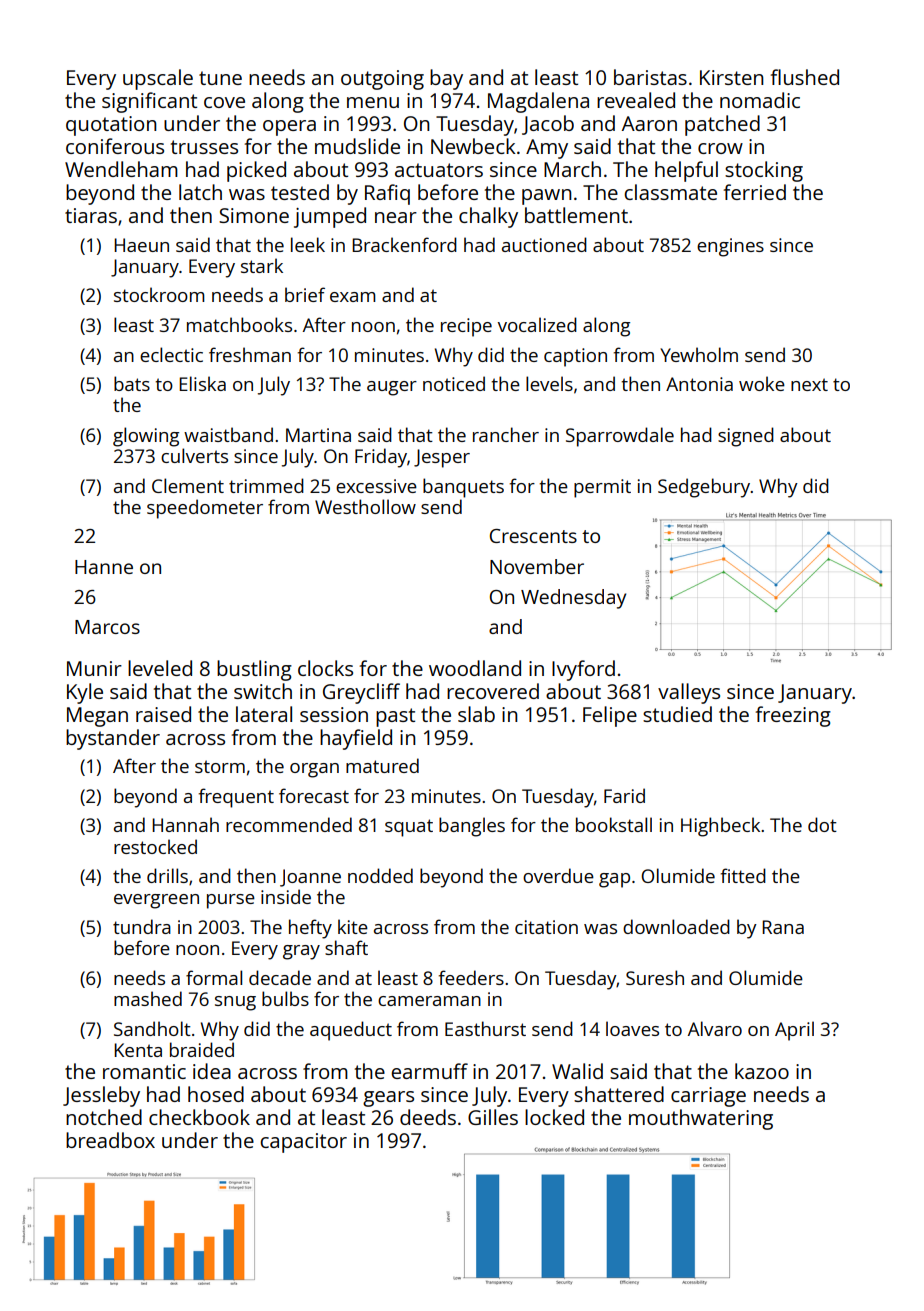 The image size is (924, 1311). Describe the element at coordinates (446, 79) in the screenshot. I see `bay` at that location.
